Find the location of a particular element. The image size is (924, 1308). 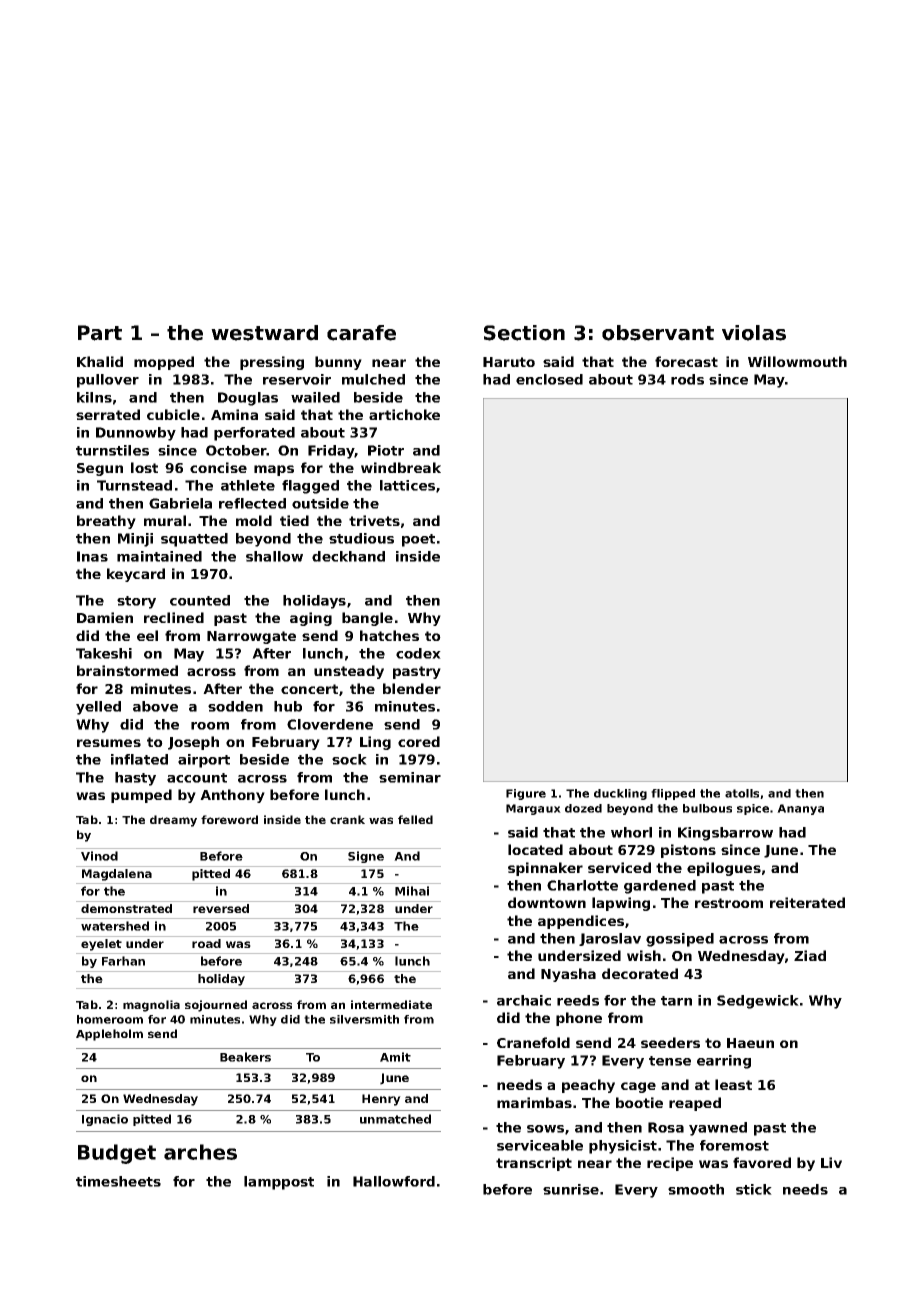

Section is located at coordinates (524, 333).
